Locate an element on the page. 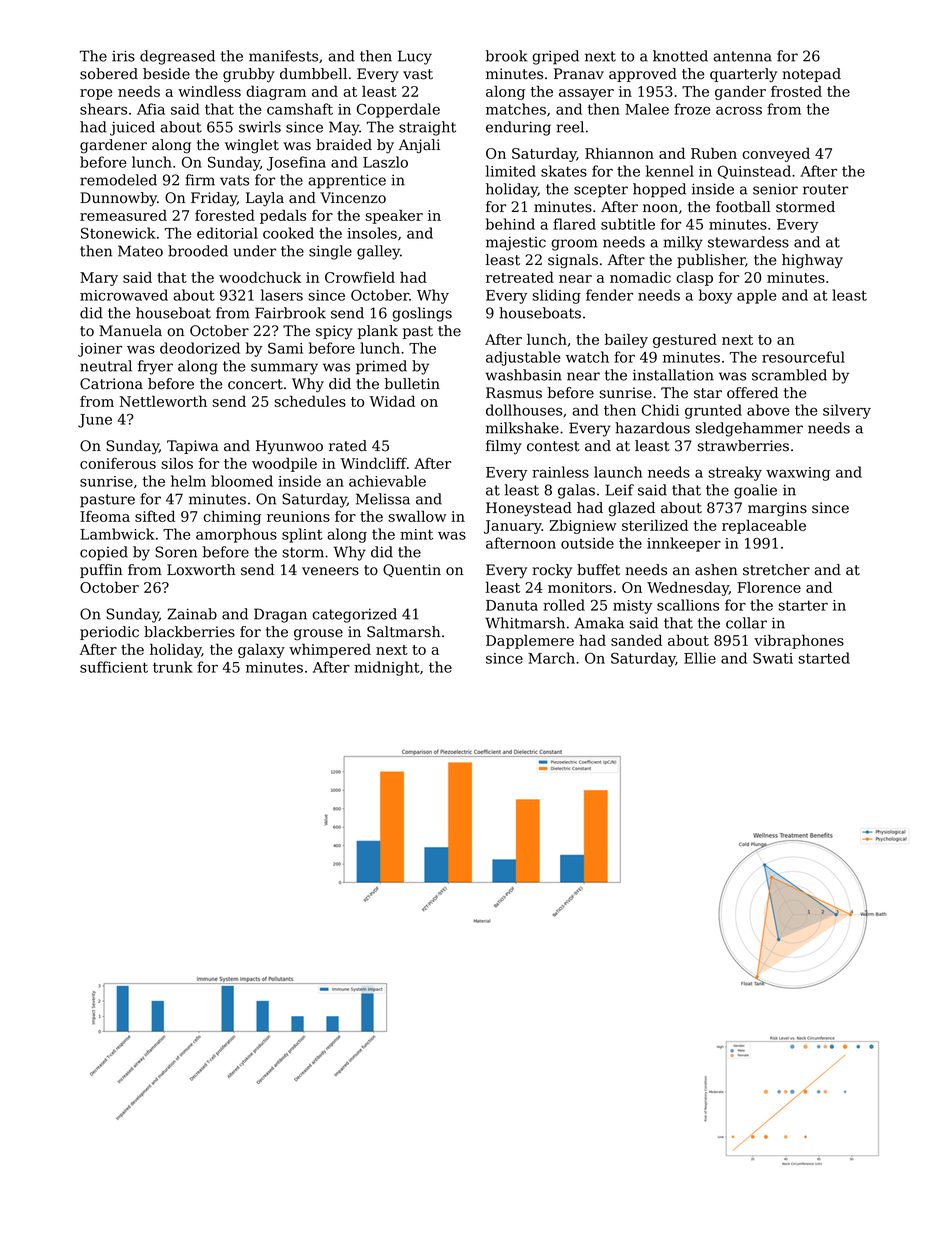 The height and width of the page is (1233, 952). Zainab is located at coordinates (192, 614).
